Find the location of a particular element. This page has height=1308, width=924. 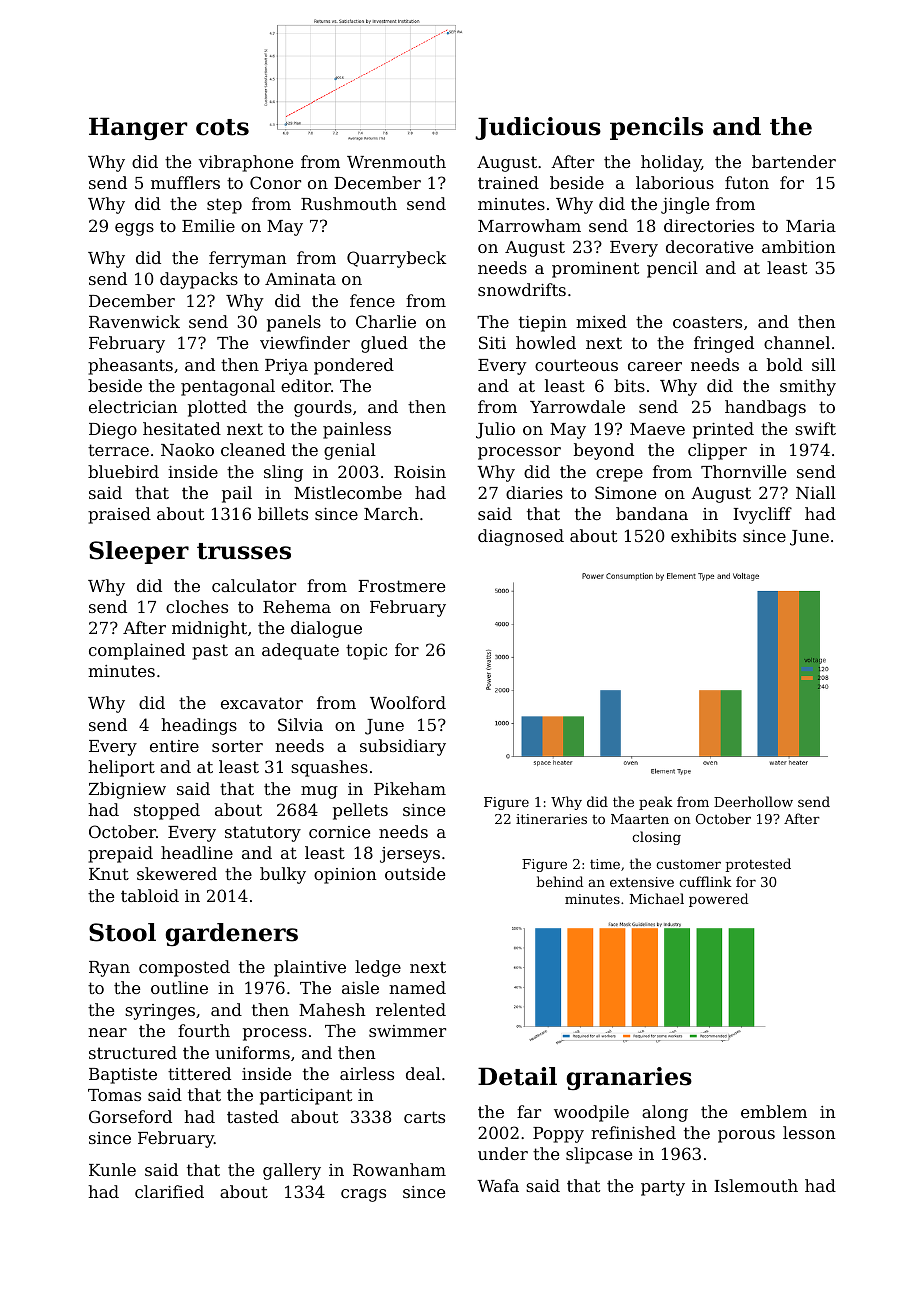

handbags is located at coordinates (765, 408).
